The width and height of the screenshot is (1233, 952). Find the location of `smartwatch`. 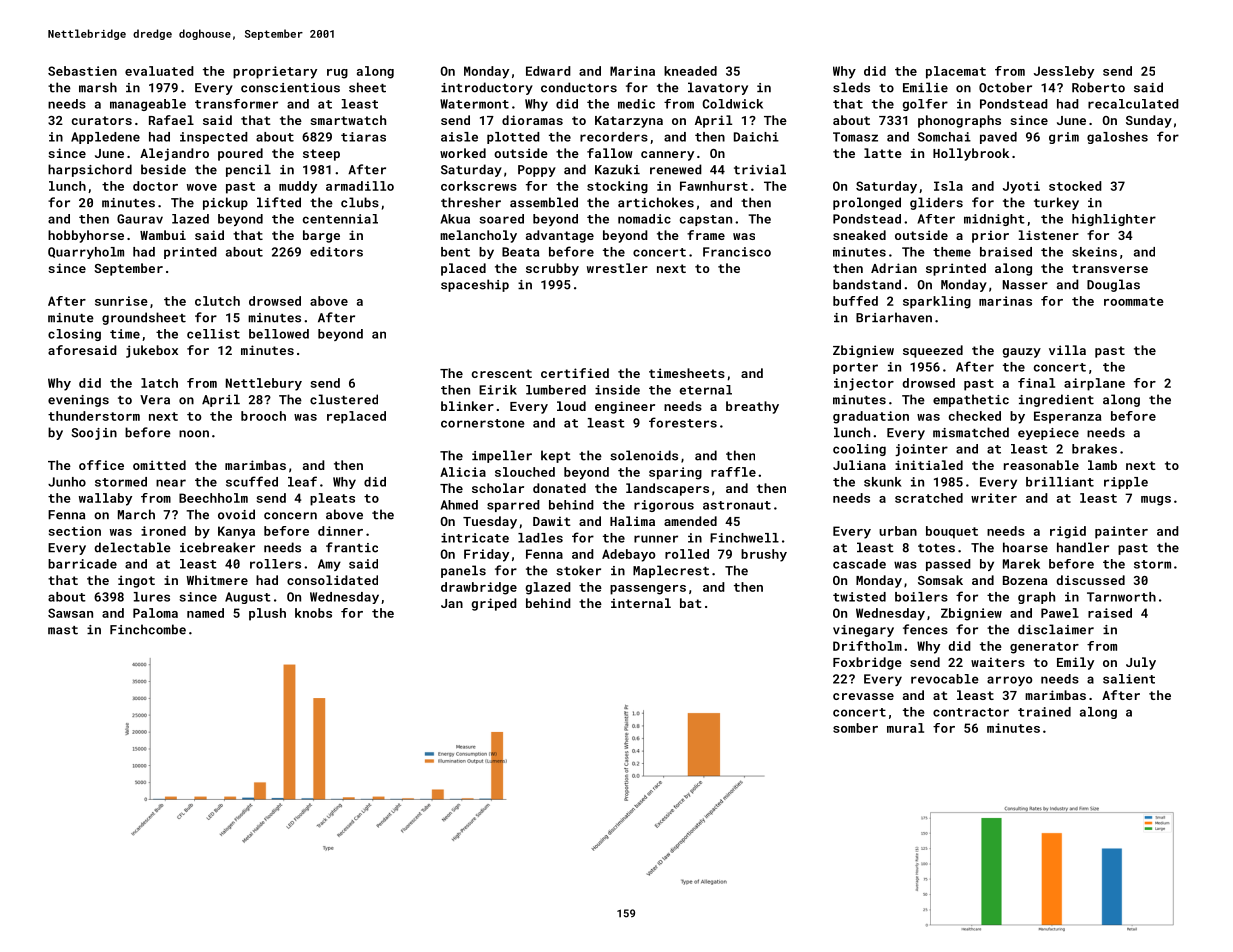

smartwatch is located at coordinates (348, 120).
